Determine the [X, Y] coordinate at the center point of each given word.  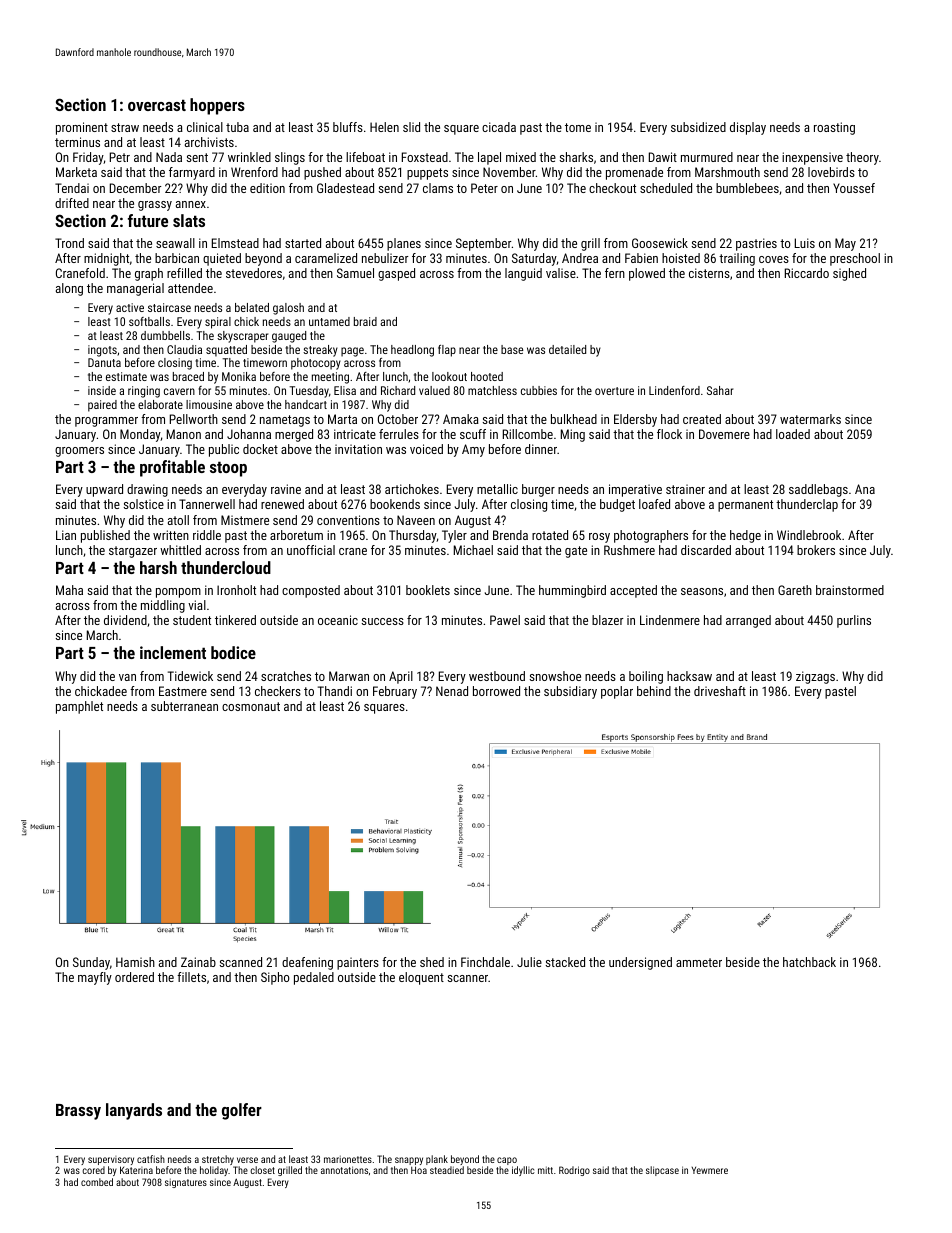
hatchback [809, 962]
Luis [805, 243]
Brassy [78, 1112]
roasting [834, 128]
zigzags [815, 677]
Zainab [198, 962]
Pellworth [194, 419]
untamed [329, 321]
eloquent [421, 978]
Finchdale [485, 962]
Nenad [452, 691]
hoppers [217, 106]
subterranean [184, 706]
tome [578, 127]
